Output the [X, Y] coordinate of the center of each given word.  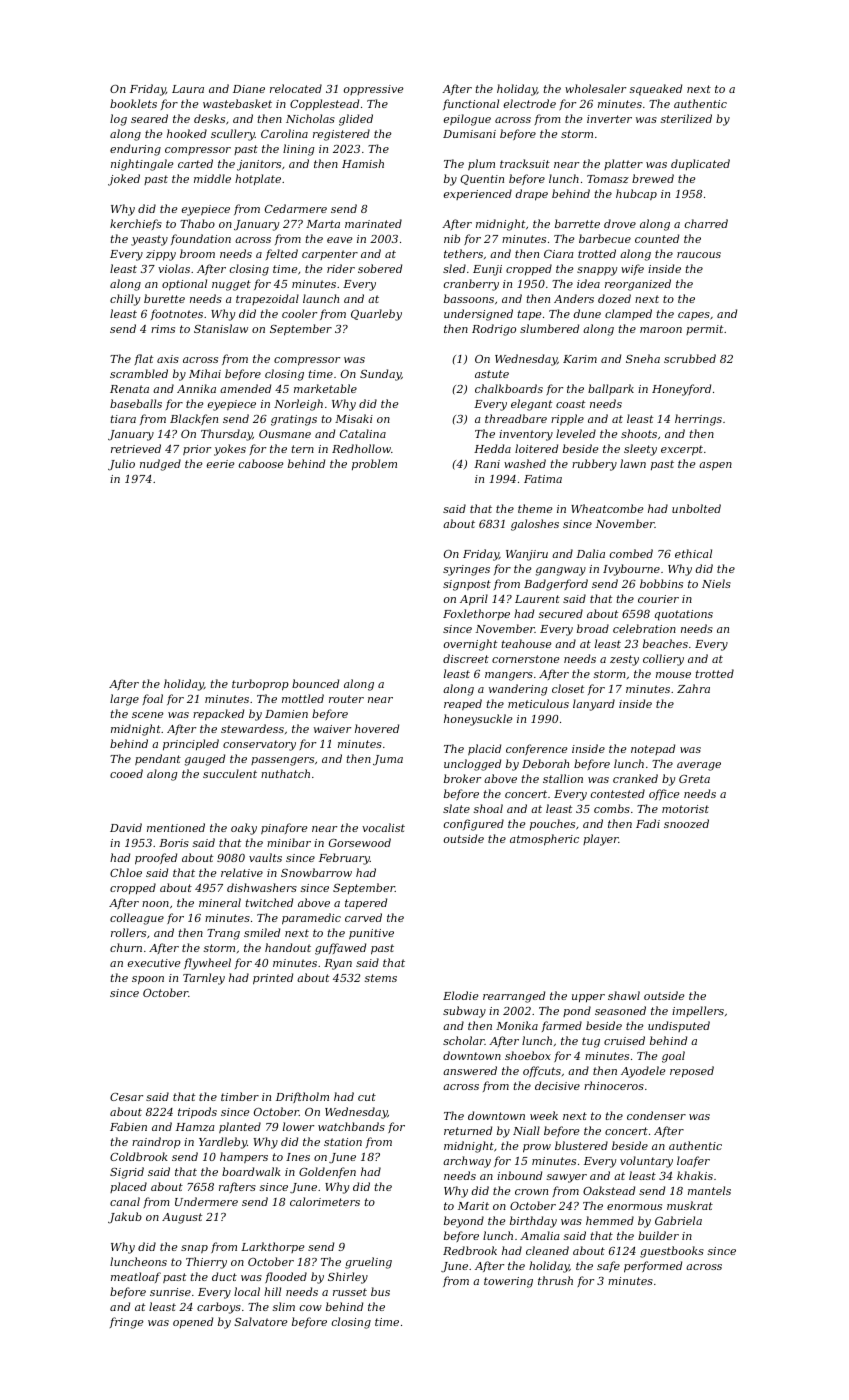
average [699, 766]
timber [240, 1096]
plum [481, 164]
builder [658, 1235]
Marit [473, 1206]
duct [224, 1276]
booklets [133, 103]
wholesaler [595, 88]
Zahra [693, 688]
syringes [466, 570]
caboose [261, 463]
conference [537, 749]
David [126, 827]
